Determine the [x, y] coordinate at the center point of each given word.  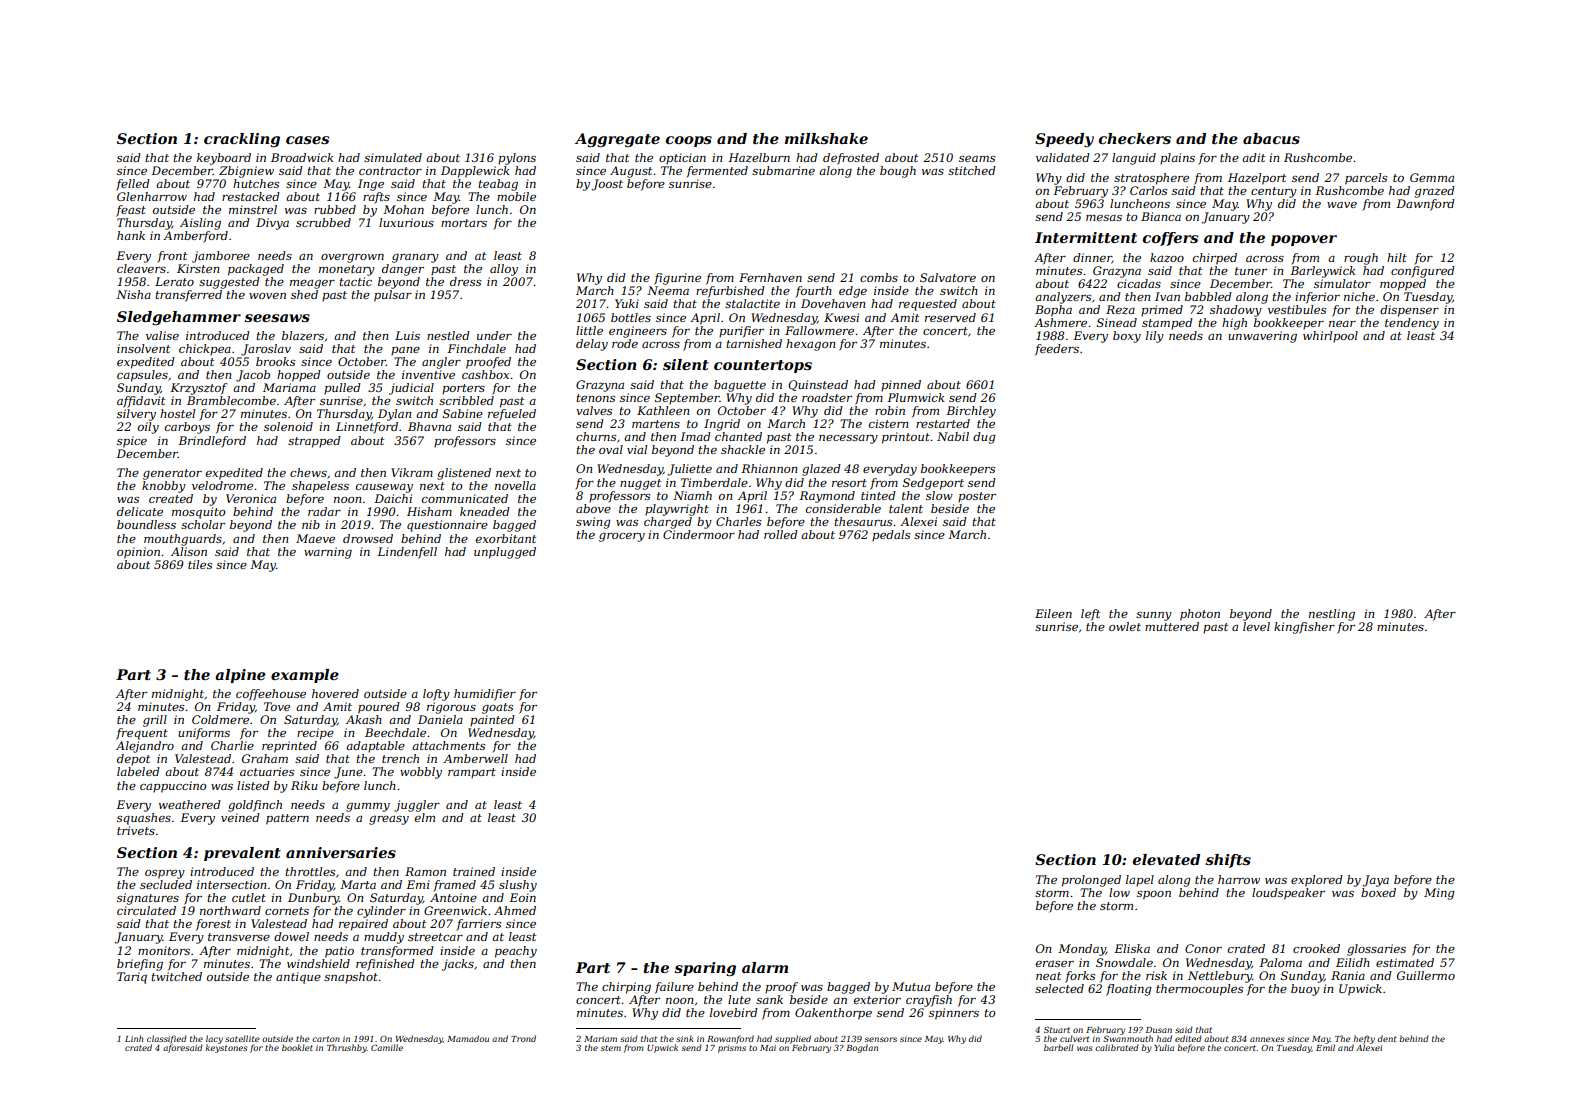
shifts [1228, 861]
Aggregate [617, 140]
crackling [242, 140]
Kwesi [841, 317]
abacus [1271, 138]
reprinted [289, 747]
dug [984, 438]
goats [497, 708]
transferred [188, 296]
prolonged [1091, 881]
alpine [240, 676]
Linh [134, 1038]
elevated [1166, 859]
